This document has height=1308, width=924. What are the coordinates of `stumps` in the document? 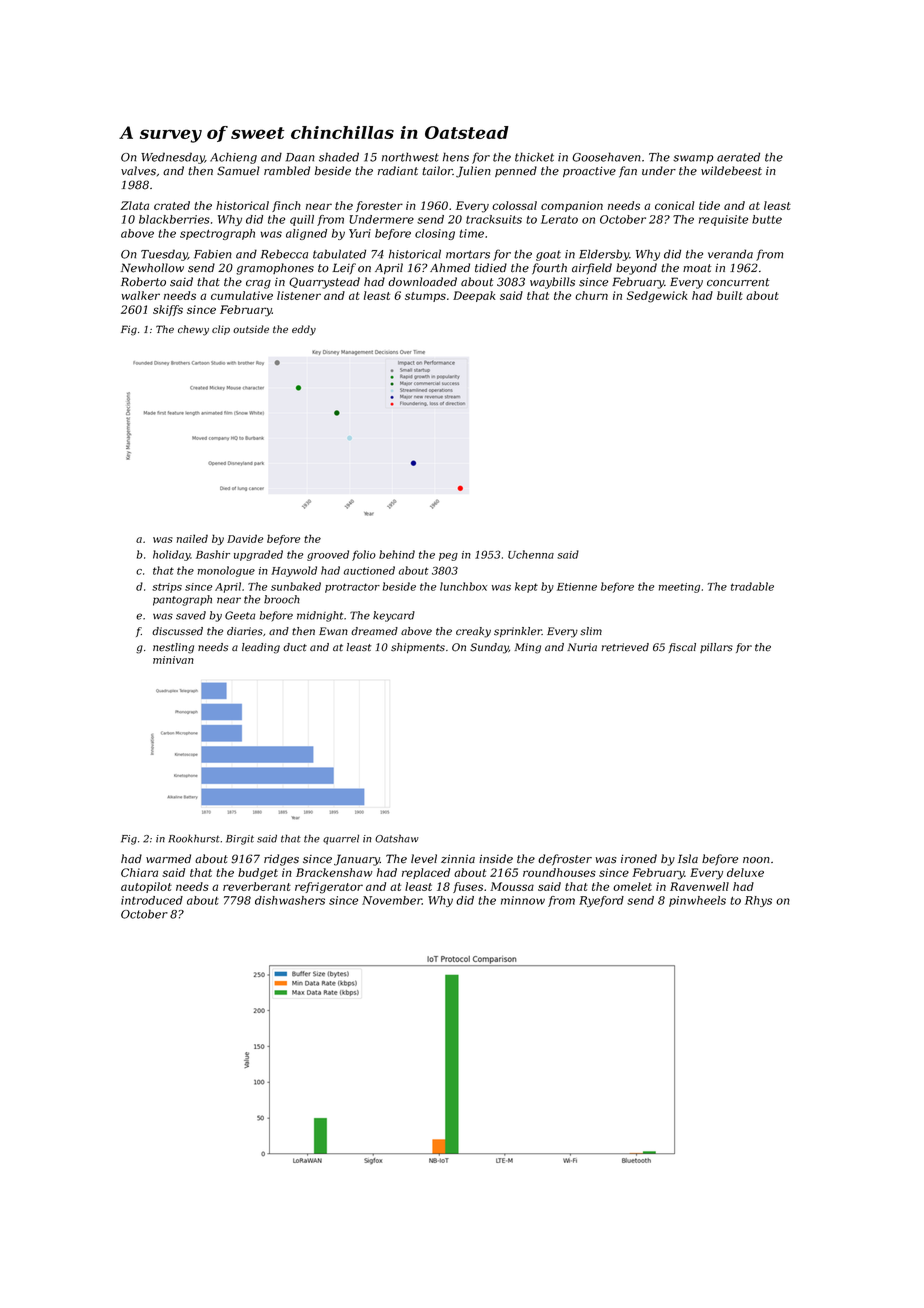 It's located at (425, 297).
